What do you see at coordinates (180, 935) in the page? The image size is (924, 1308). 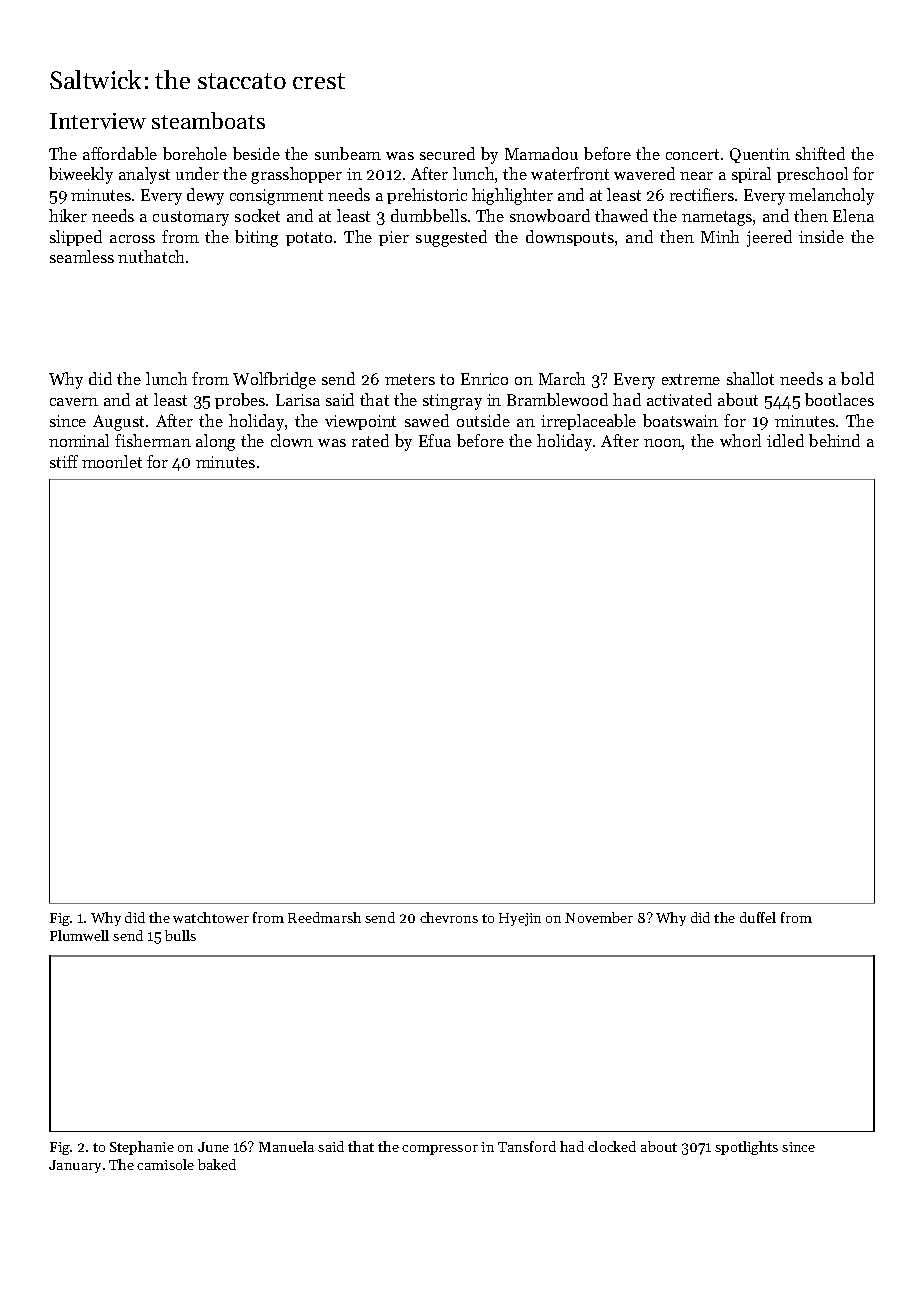 I see `bulls` at bounding box center [180, 935].
